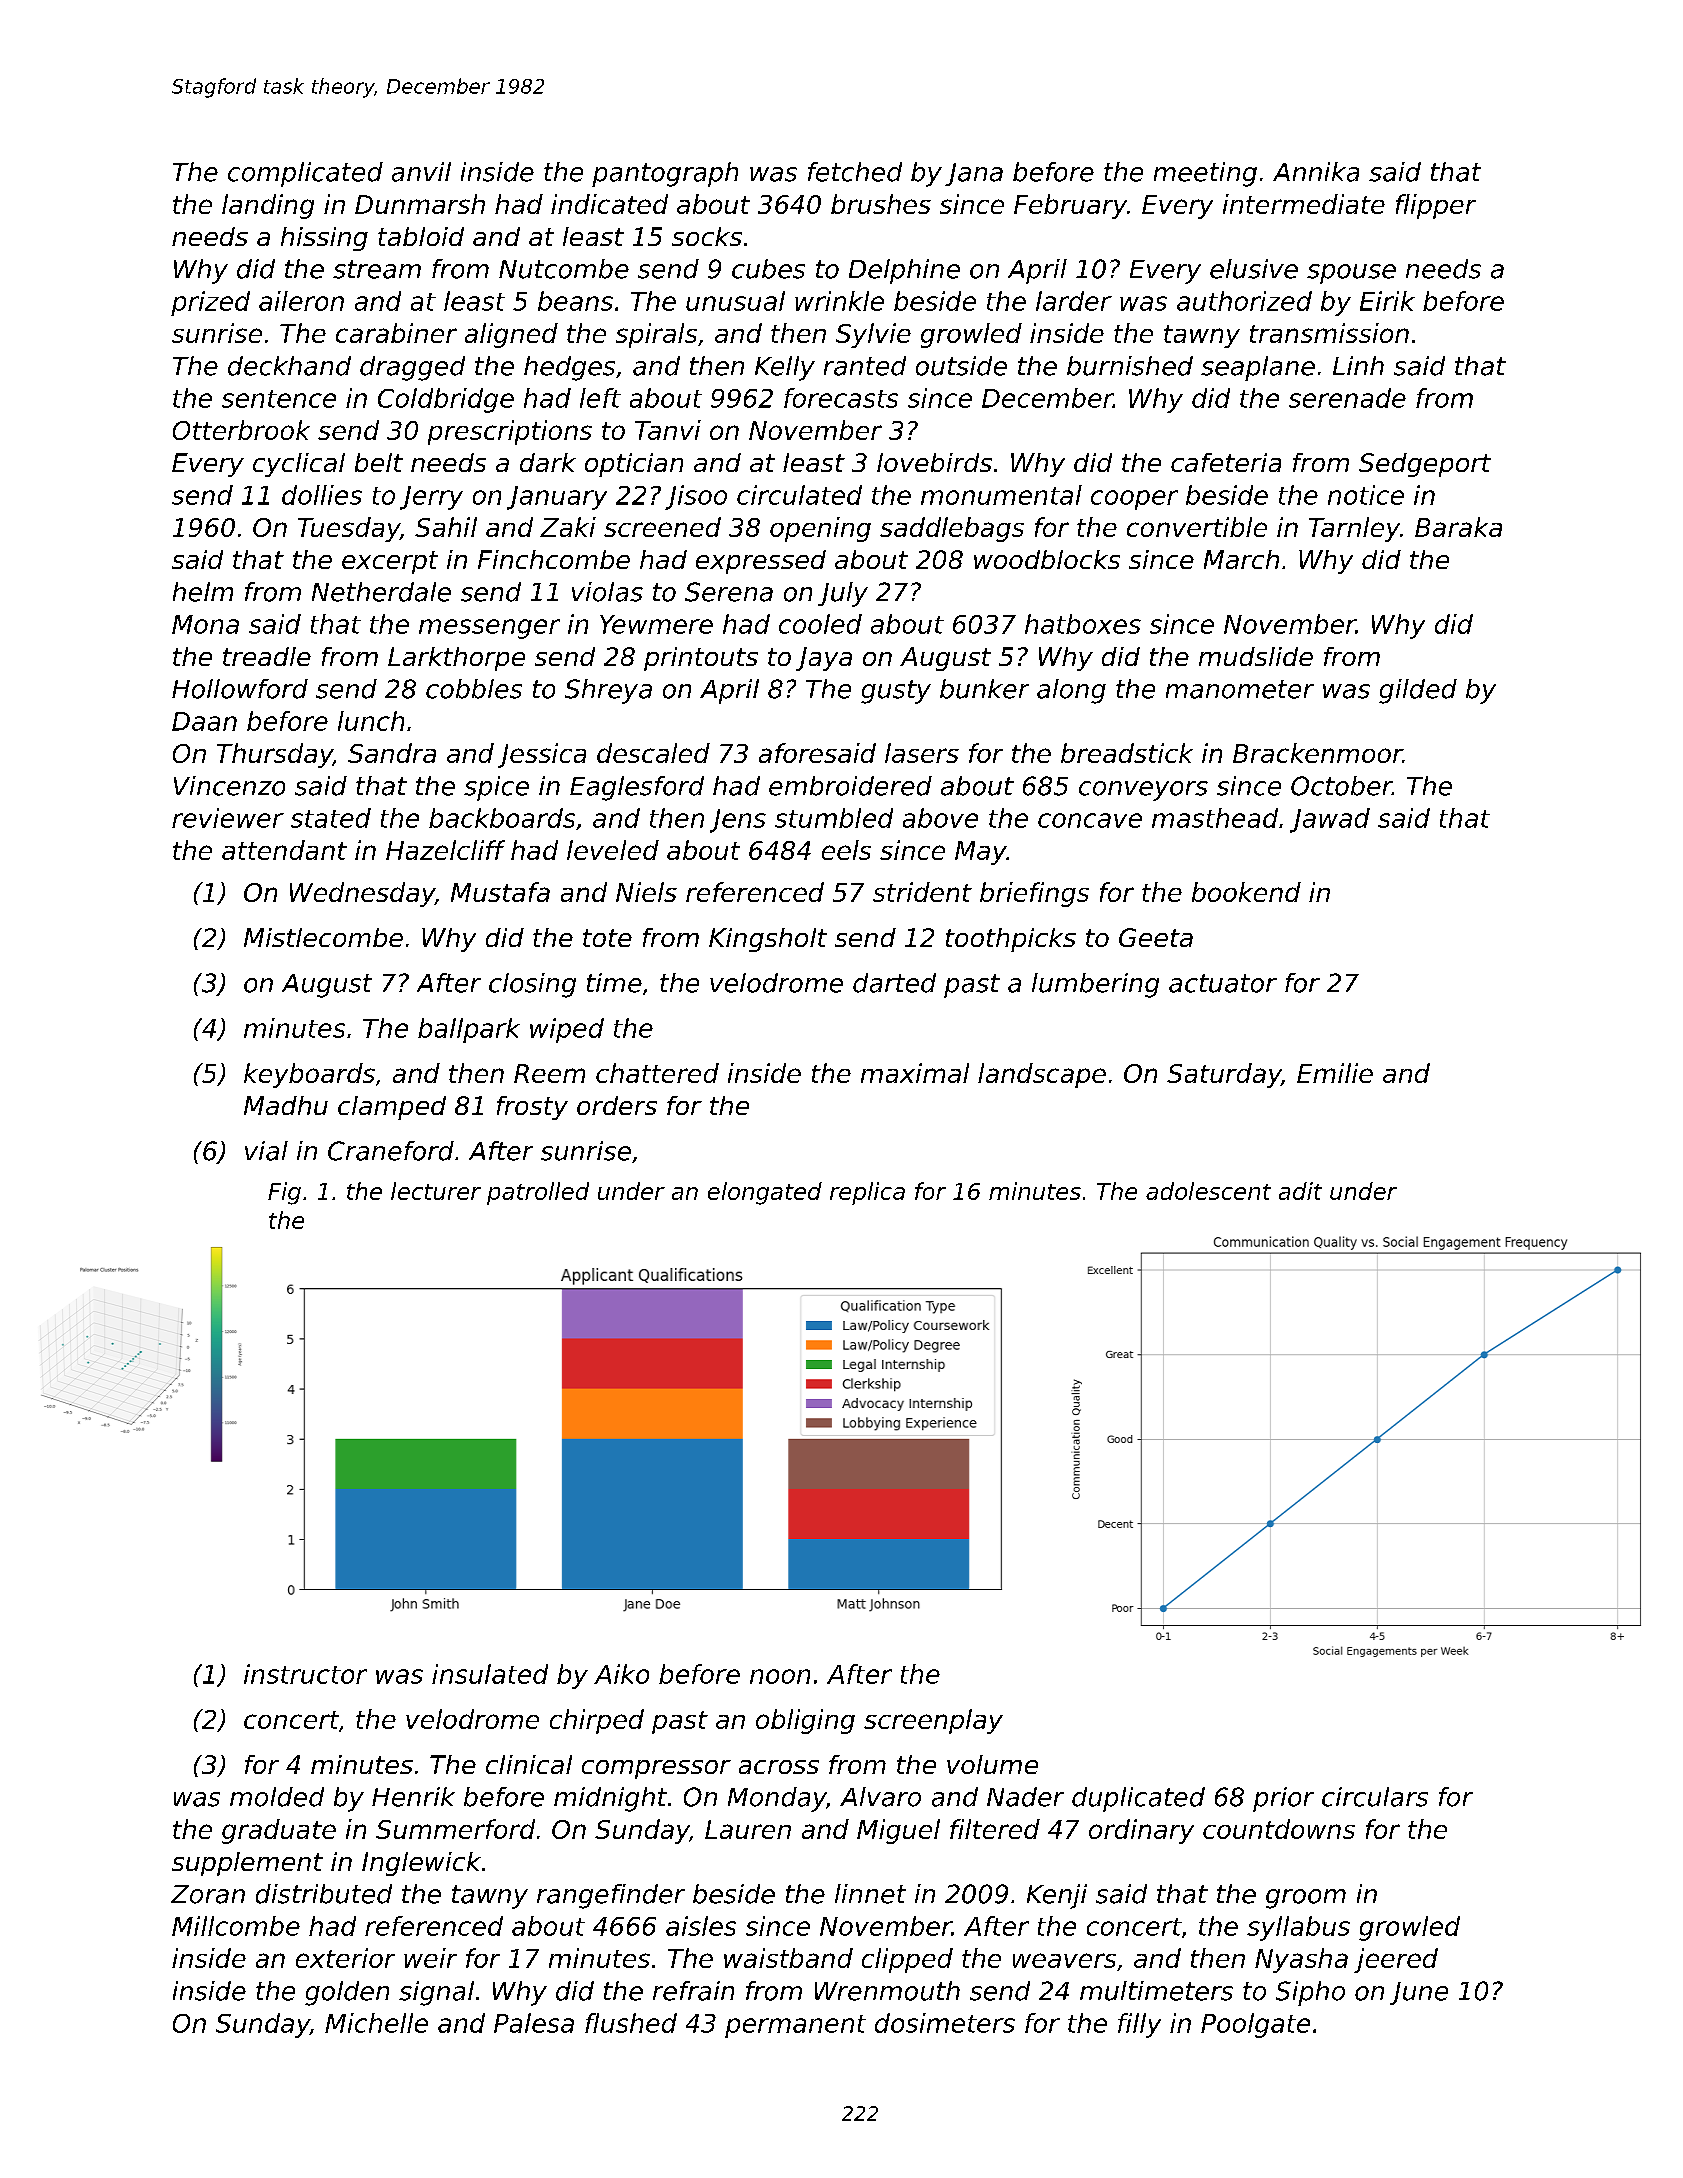 This image has height=2178, width=1683. What do you see at coordinates (867, 1193) in the image?
I see `replica` at bounding box center [867, 1193].
